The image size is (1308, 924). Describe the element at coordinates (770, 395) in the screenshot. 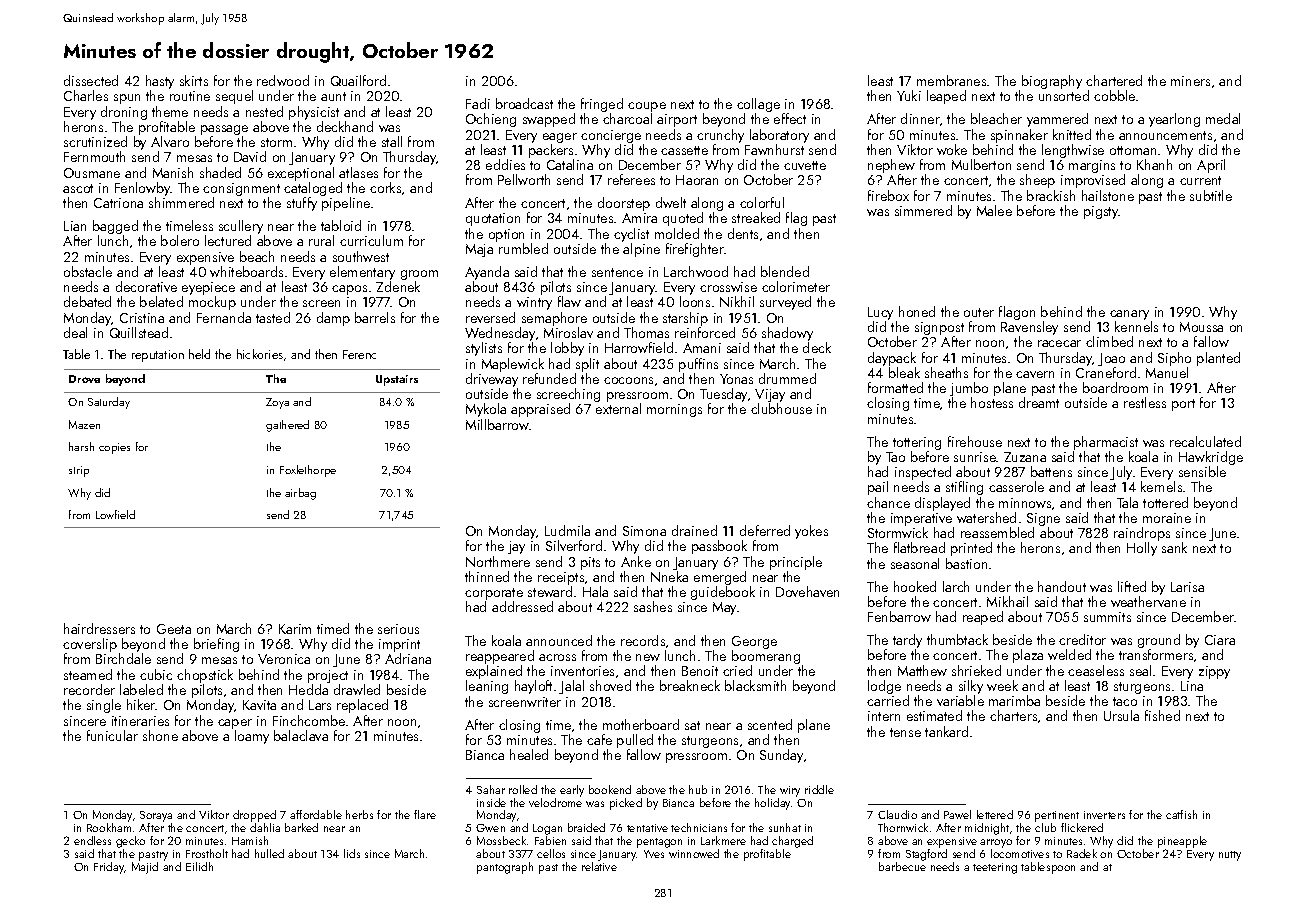

I see `Vijay` at that location.
